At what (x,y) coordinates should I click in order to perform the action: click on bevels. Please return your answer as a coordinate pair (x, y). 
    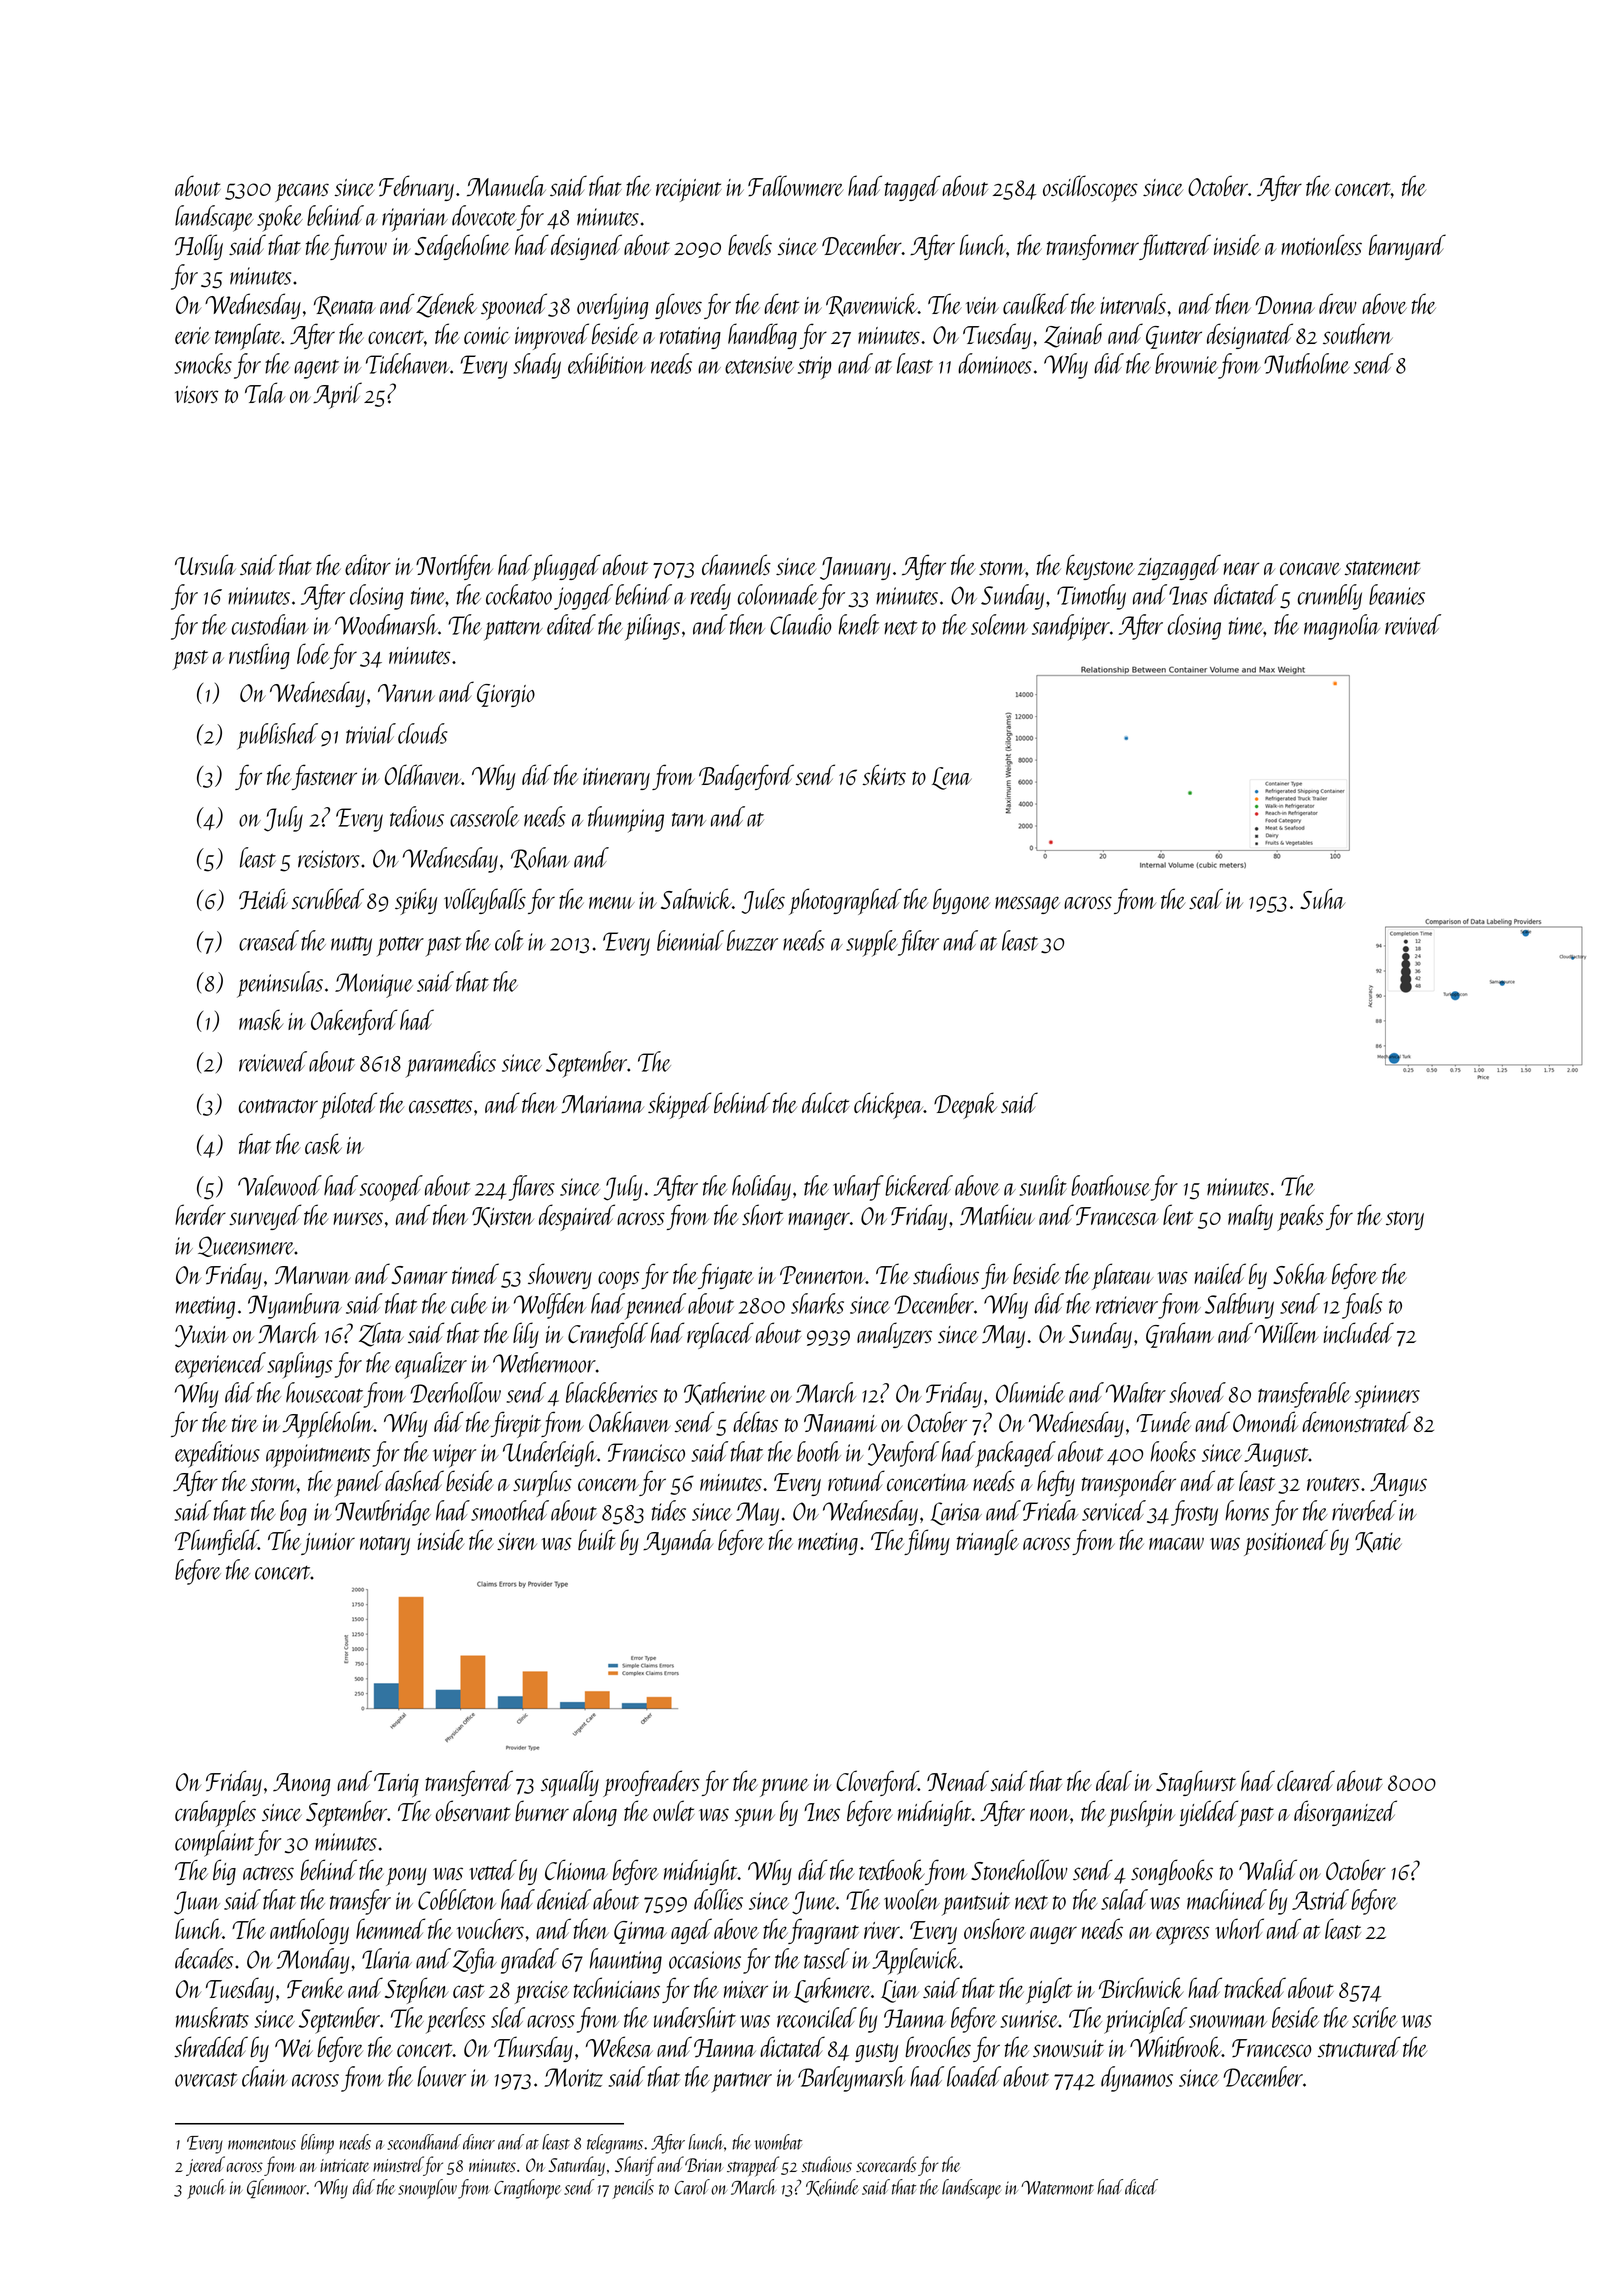
    Looking at the image, I should click on (750, 244).
